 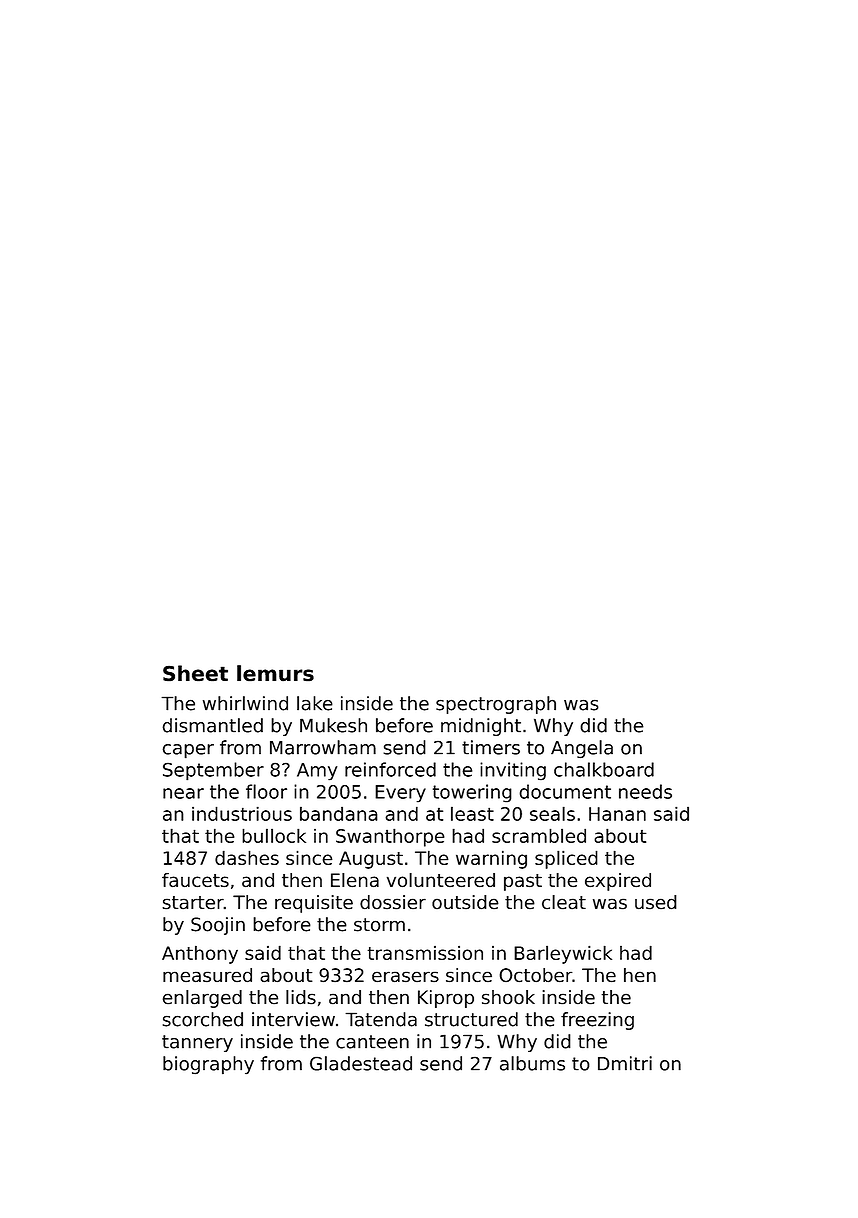 I want to click on spliced, so click(x=566, y=859).
